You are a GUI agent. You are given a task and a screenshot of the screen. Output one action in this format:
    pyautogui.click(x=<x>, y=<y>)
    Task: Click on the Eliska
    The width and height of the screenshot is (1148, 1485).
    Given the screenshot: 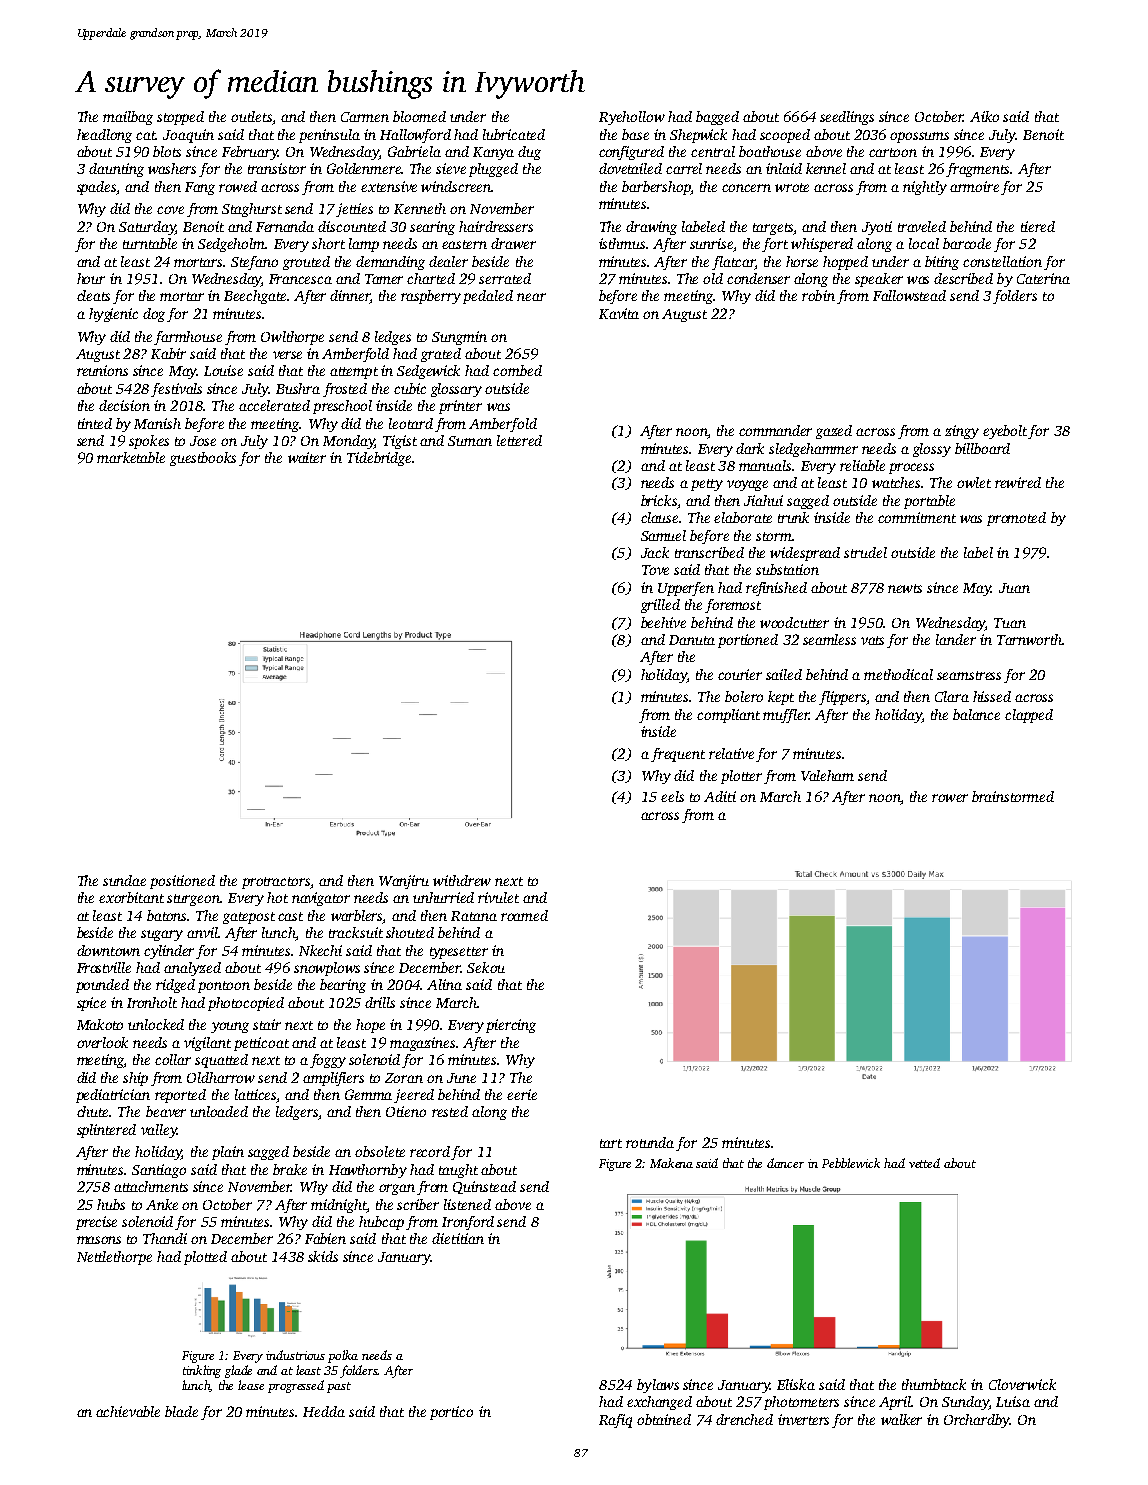 What is the action you would take?
    pyautogui.click(x=796, y=1384)
